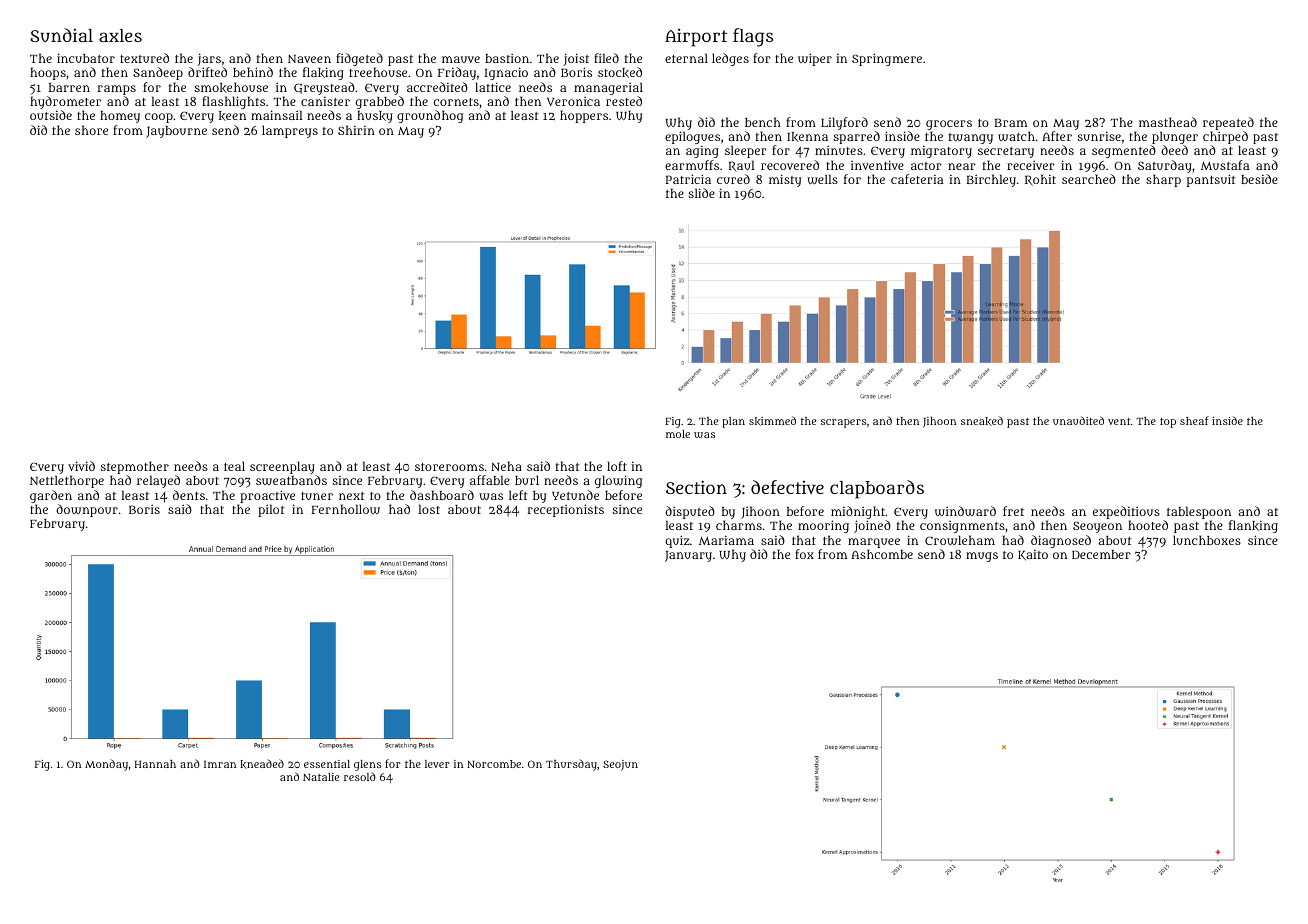 The image size is (1308, 924). I want to click on skimmed, so click(772, 421).
